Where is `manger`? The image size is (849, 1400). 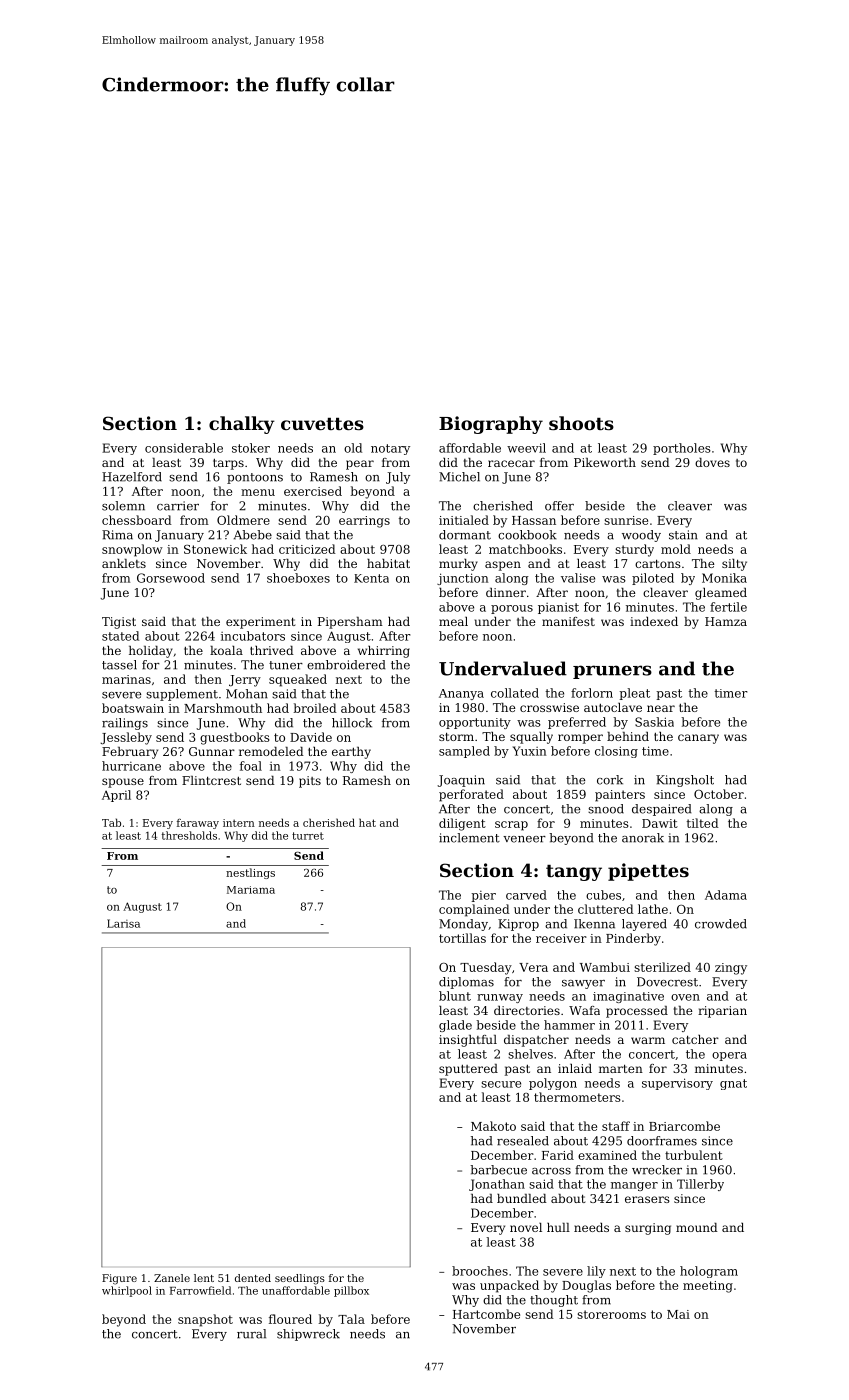
manger is located at coordinates (634, 1186).
